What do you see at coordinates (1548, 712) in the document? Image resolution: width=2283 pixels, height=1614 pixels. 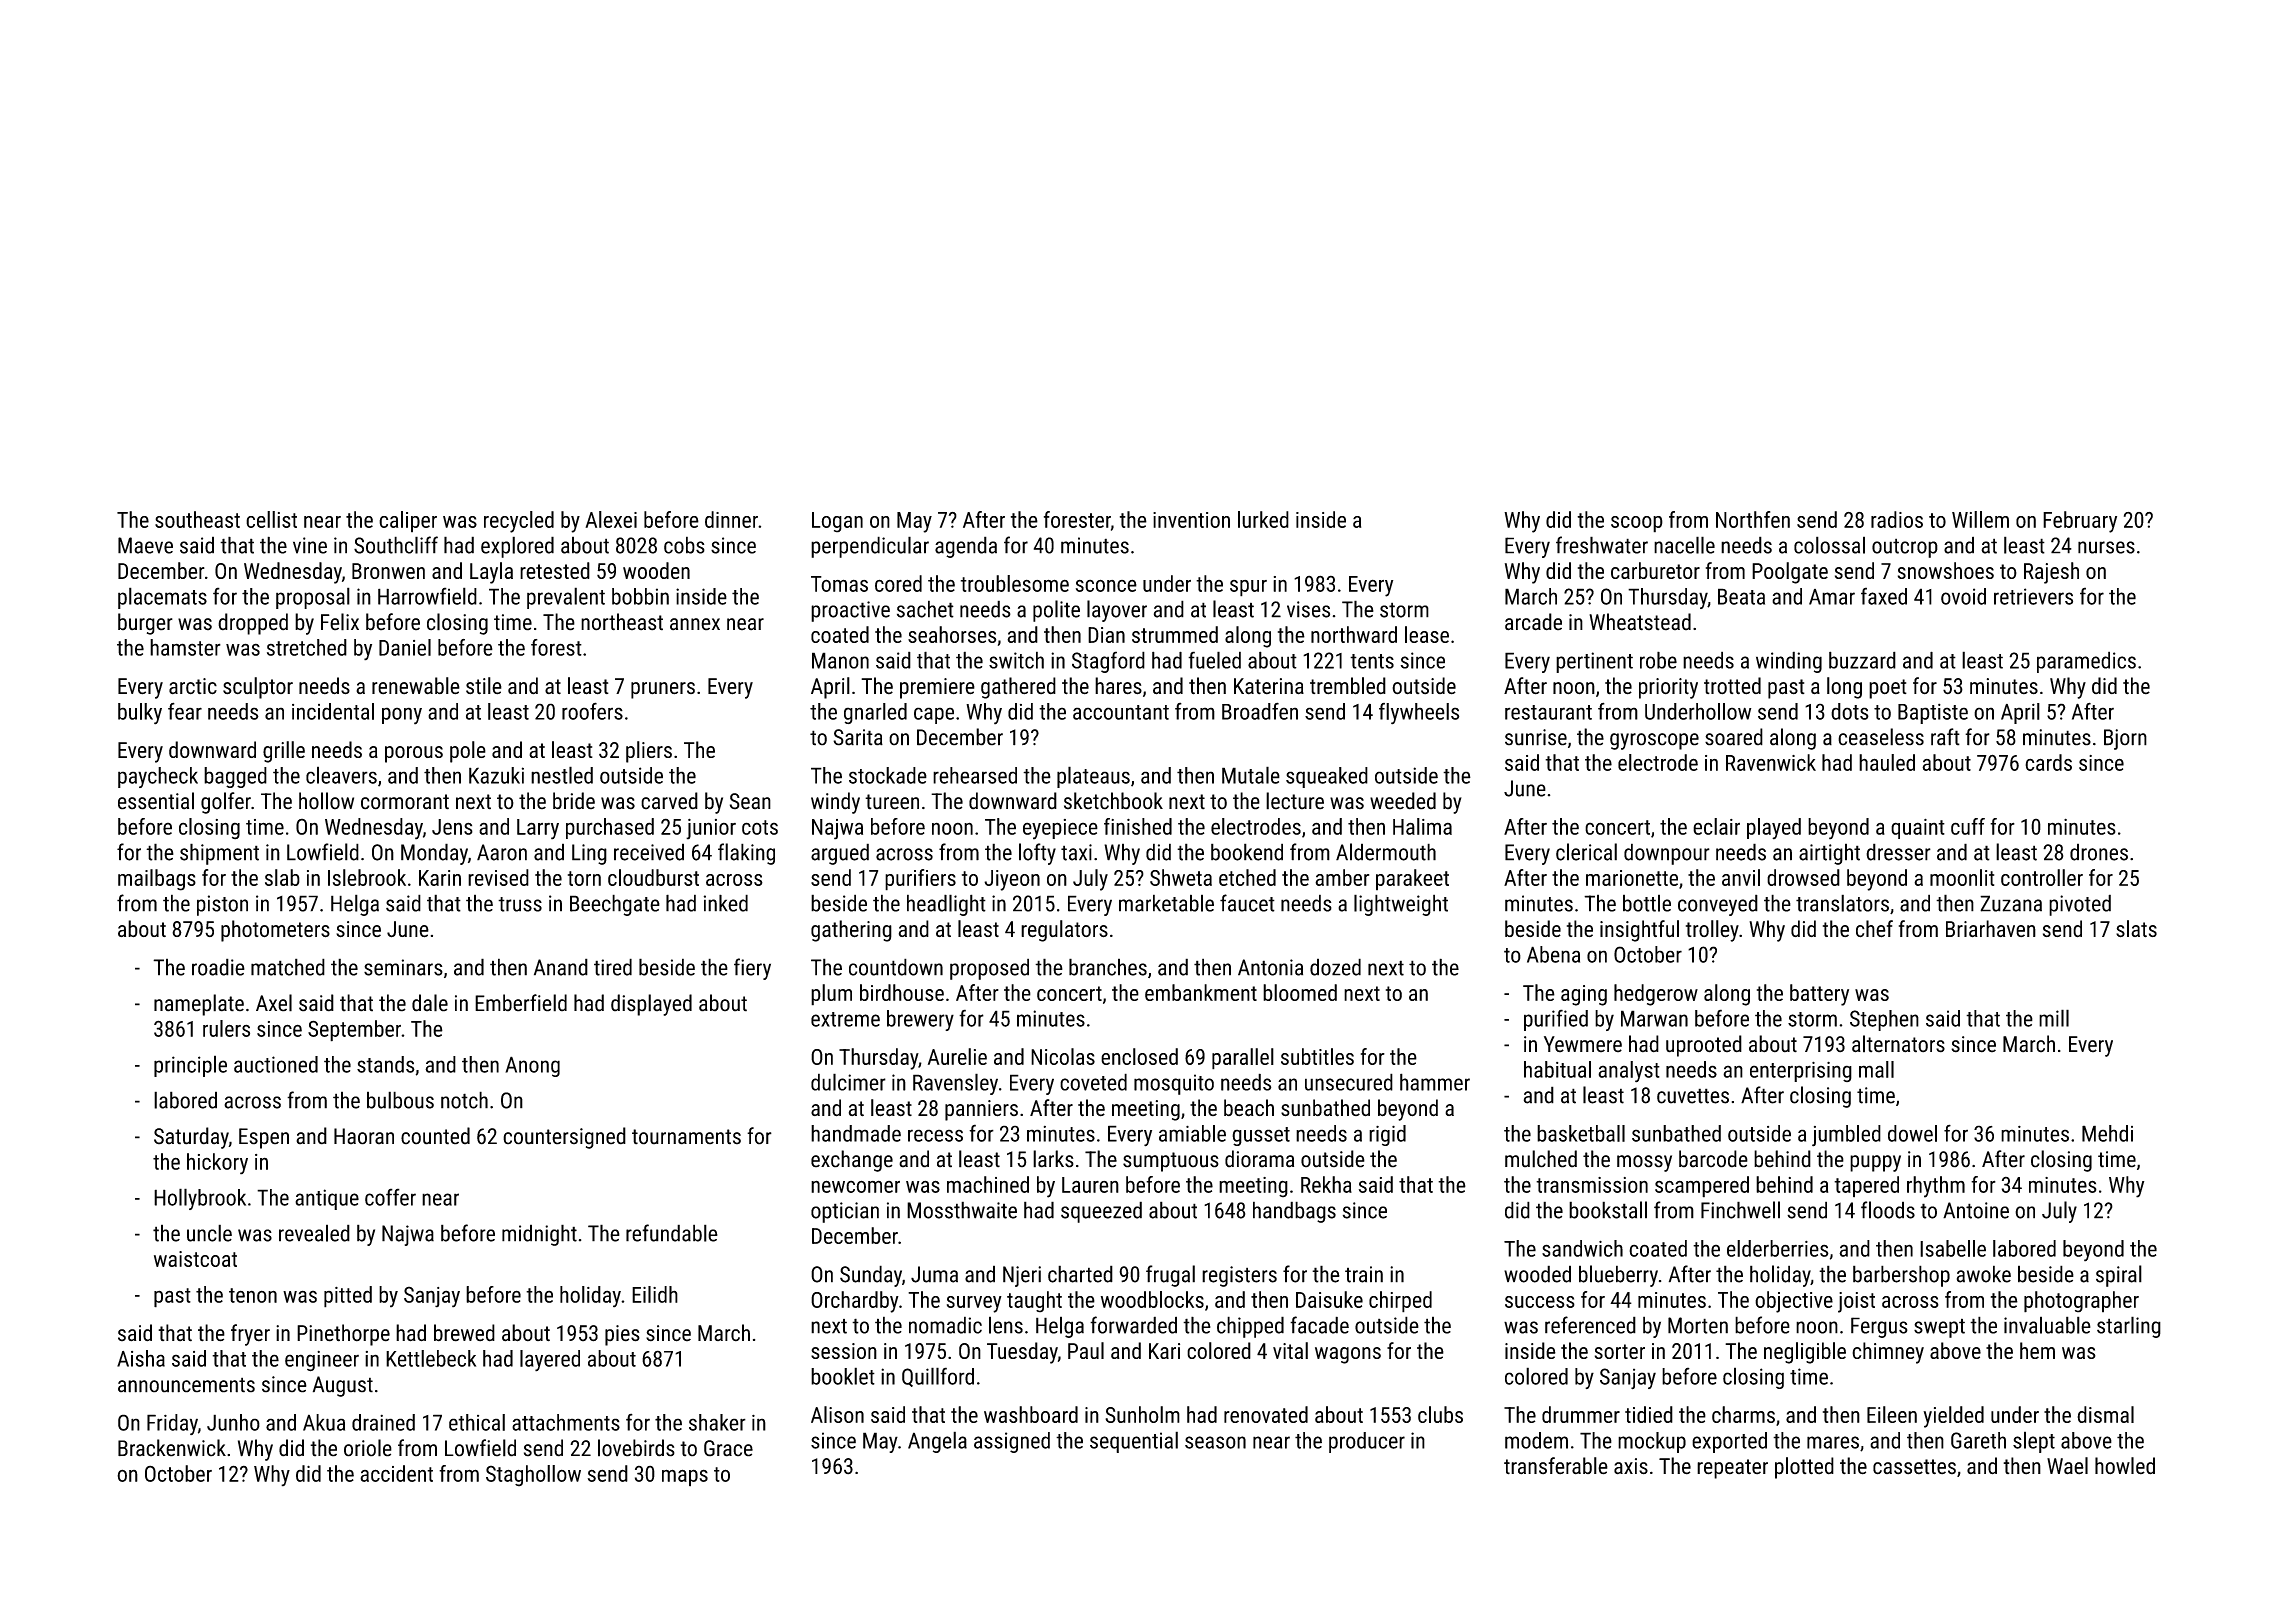 I see `restaurant` at bounding box center [1548, 712].
